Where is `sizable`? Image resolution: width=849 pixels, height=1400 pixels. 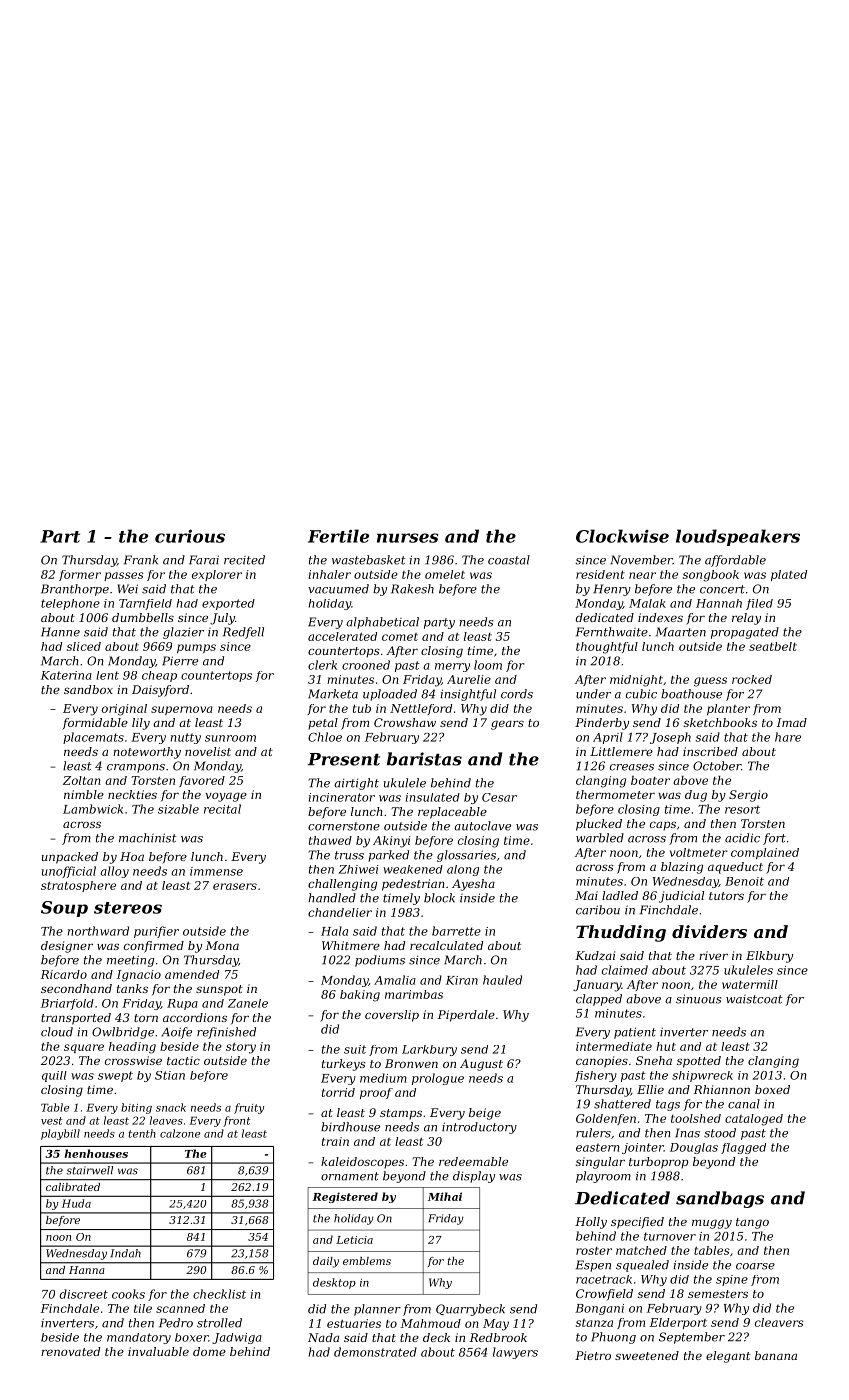 sizable is located at coordinates (178, 809).
